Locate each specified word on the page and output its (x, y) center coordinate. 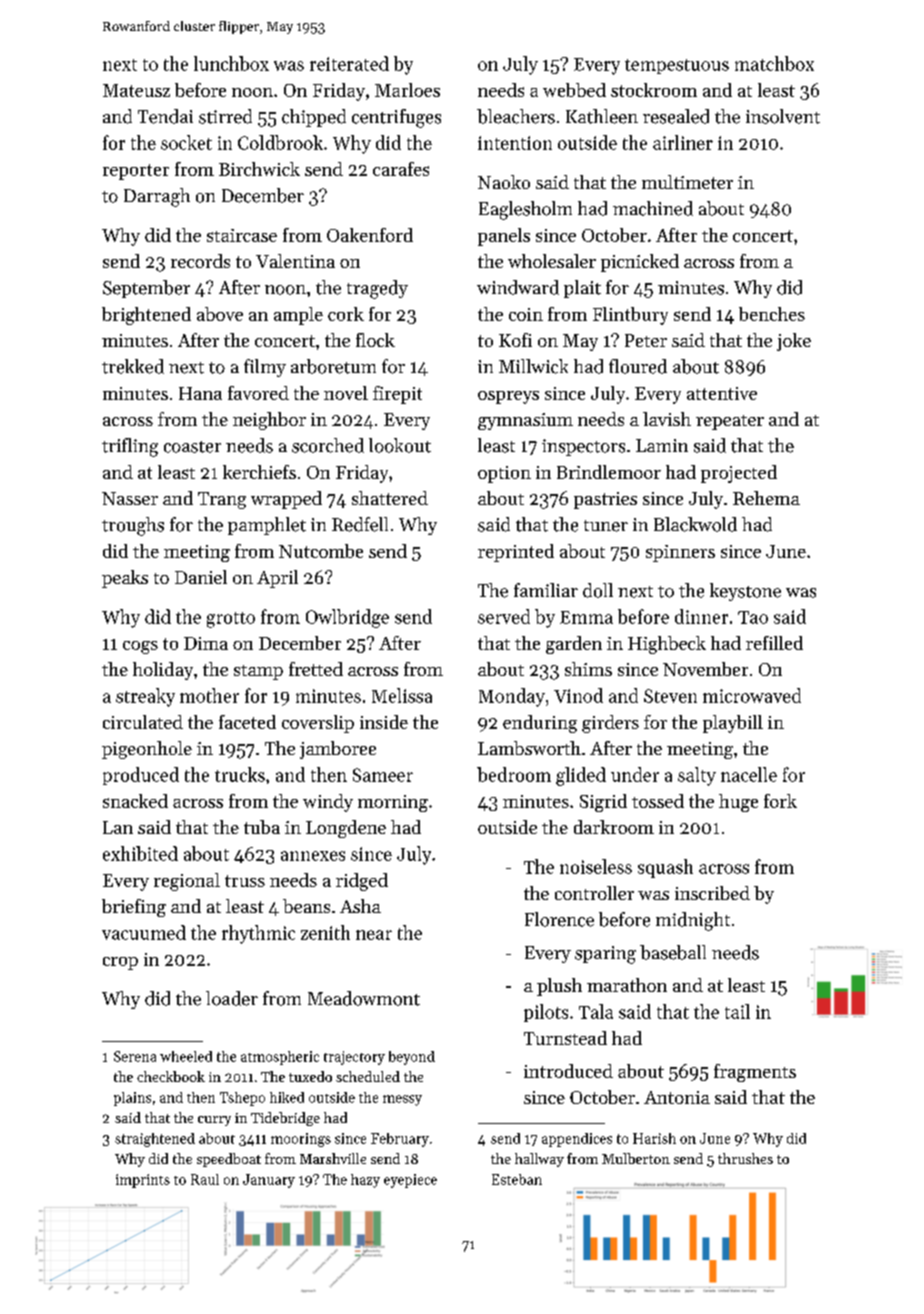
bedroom (514, 774)
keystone (745, 592)
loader (232, 998)
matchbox (774, 63)
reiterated (349, 63)
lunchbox (231, 63)
